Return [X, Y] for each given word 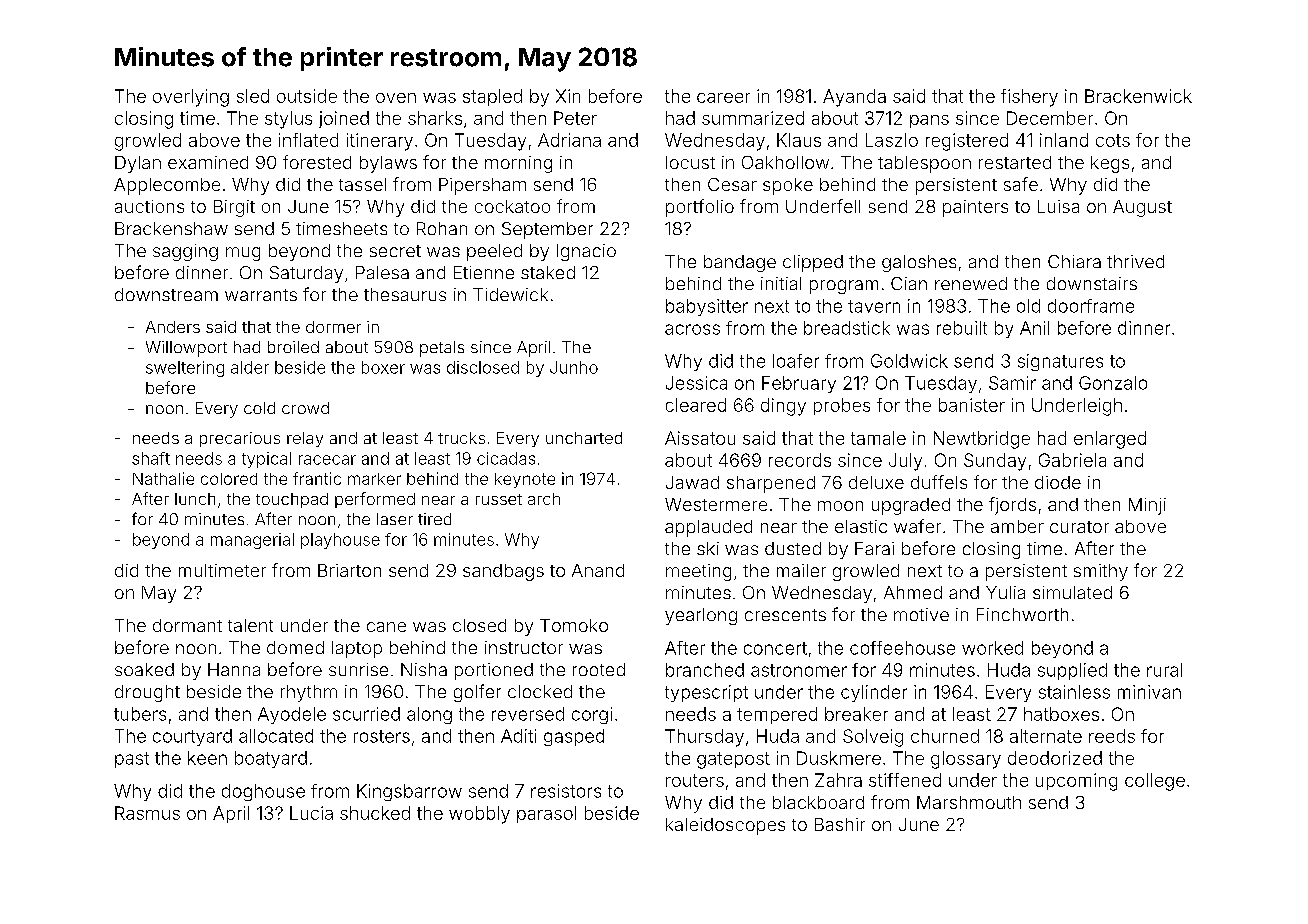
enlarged [1110, 440]
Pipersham [482, 186]
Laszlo [892, 140]
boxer [383, 367]
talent [250, 625]
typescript [706, 693]
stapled [492, 97]
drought [147, 693]
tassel [362, 184]
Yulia [1005, 592]
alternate [1046, 736]
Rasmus [147, 813]
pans [929, 121]
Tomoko [574, 625]
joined [344, 119]
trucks [461, 438]
